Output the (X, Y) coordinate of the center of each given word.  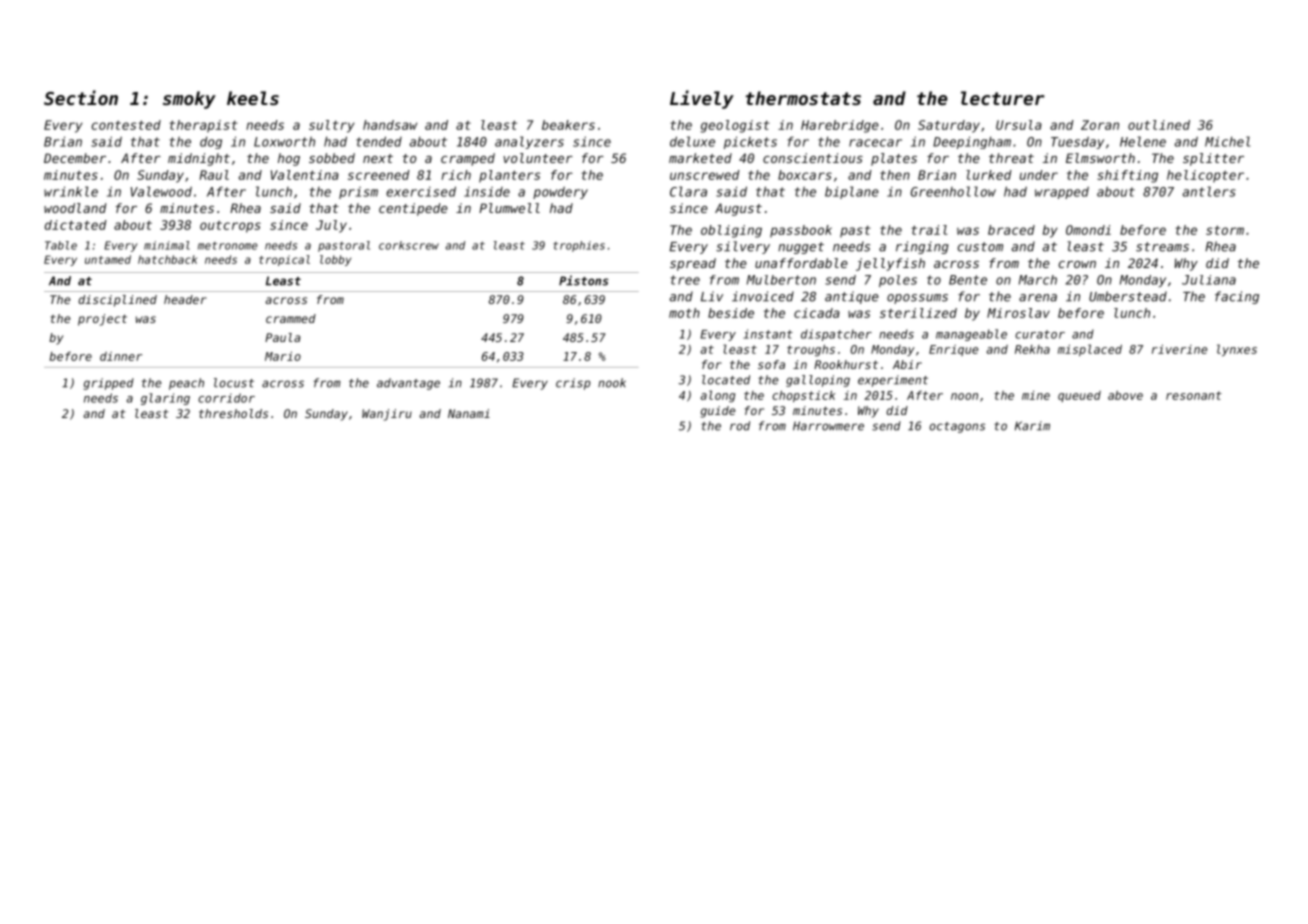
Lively (702, 99)
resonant (1194, 395)
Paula (283, 337)
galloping (818, 381)
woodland (75, 208)
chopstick (803, 396)
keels (253, 98)
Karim (1032, 426)
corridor (226, 398)
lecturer (1002, 98)
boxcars (805, 175)
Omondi (1088, 230)
